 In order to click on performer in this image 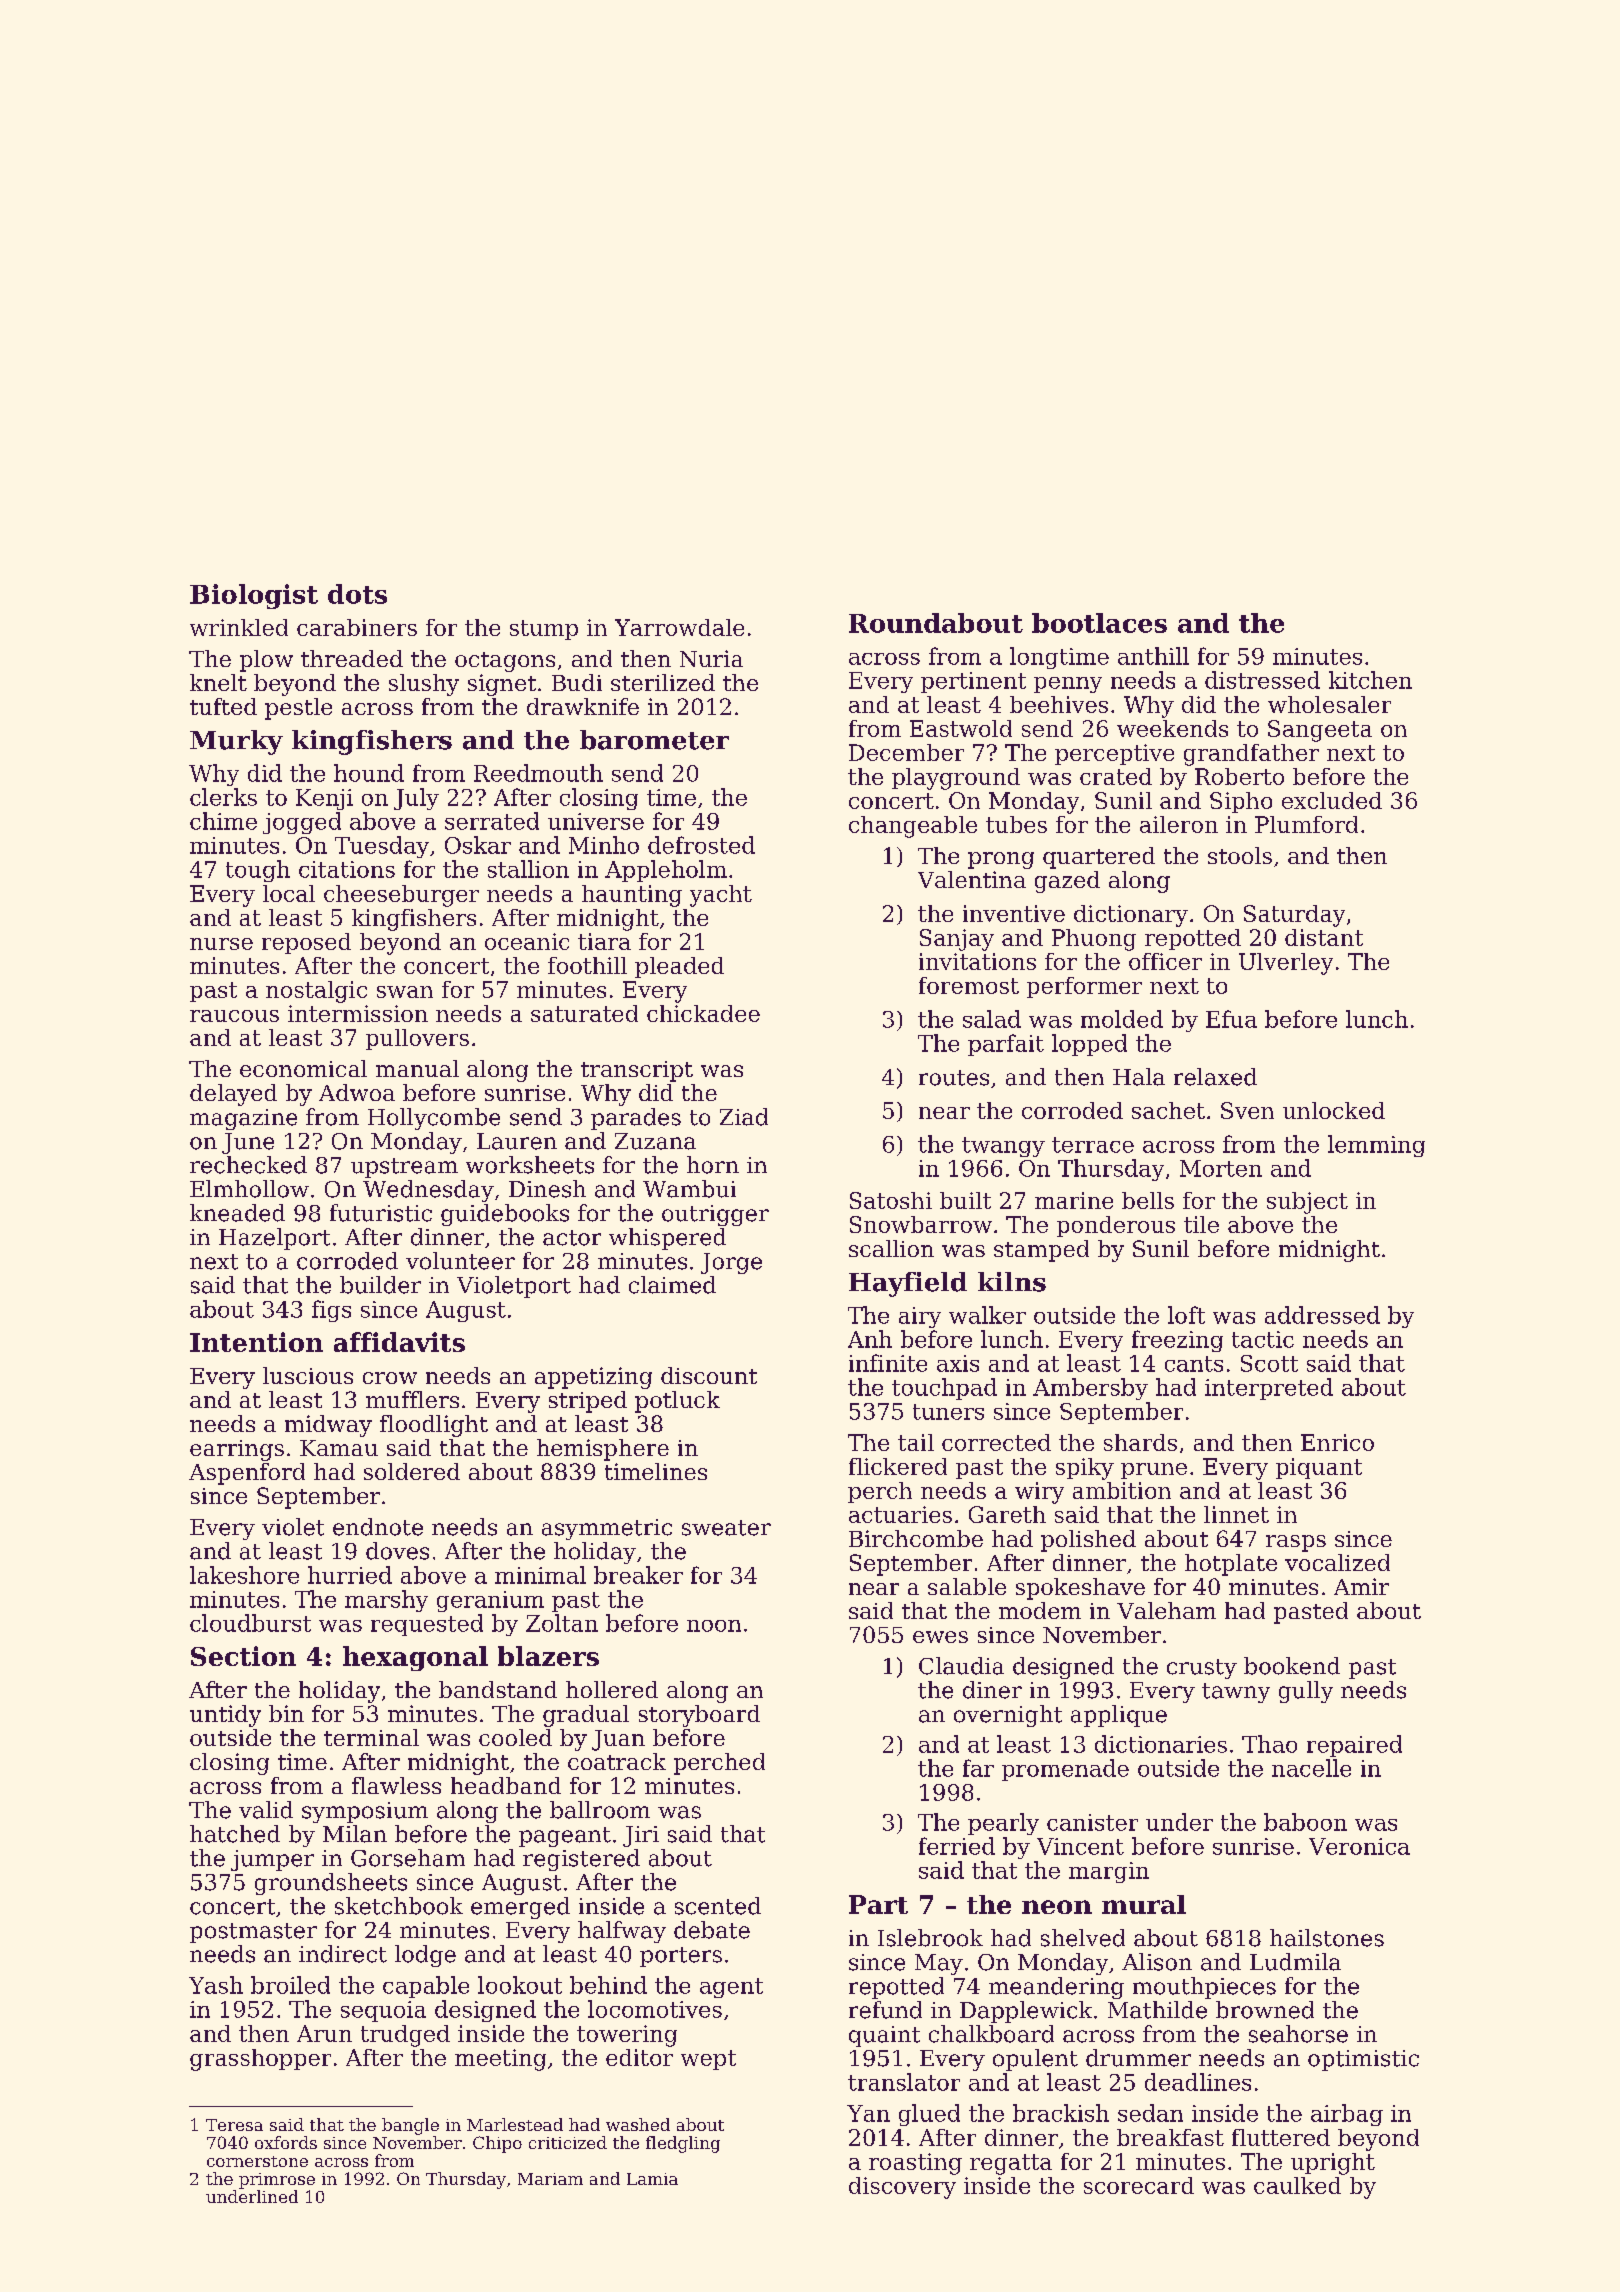, I will do `click(1084, 987)`.
